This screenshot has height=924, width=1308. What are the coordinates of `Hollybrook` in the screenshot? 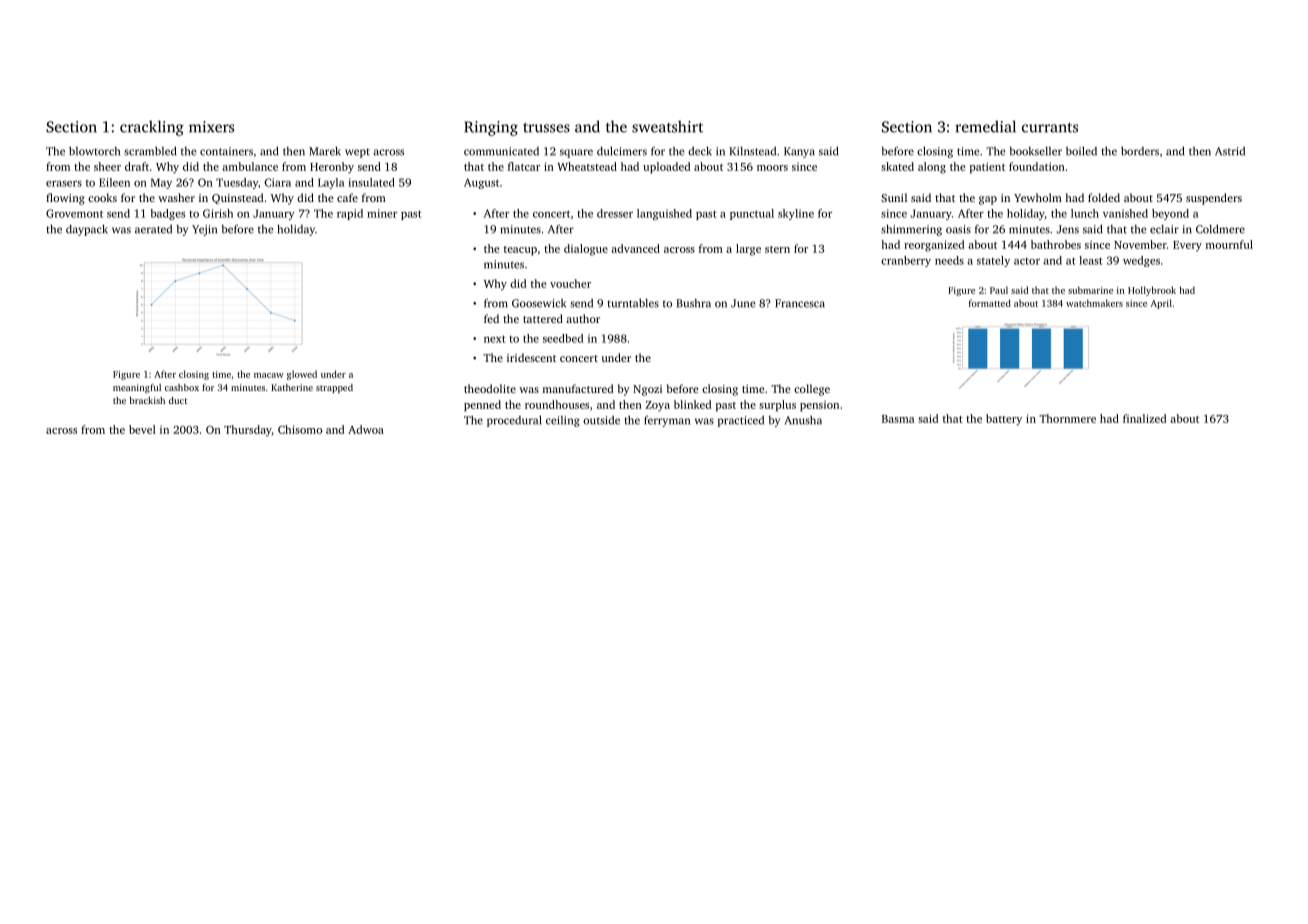 It's located at (1152, 291).
